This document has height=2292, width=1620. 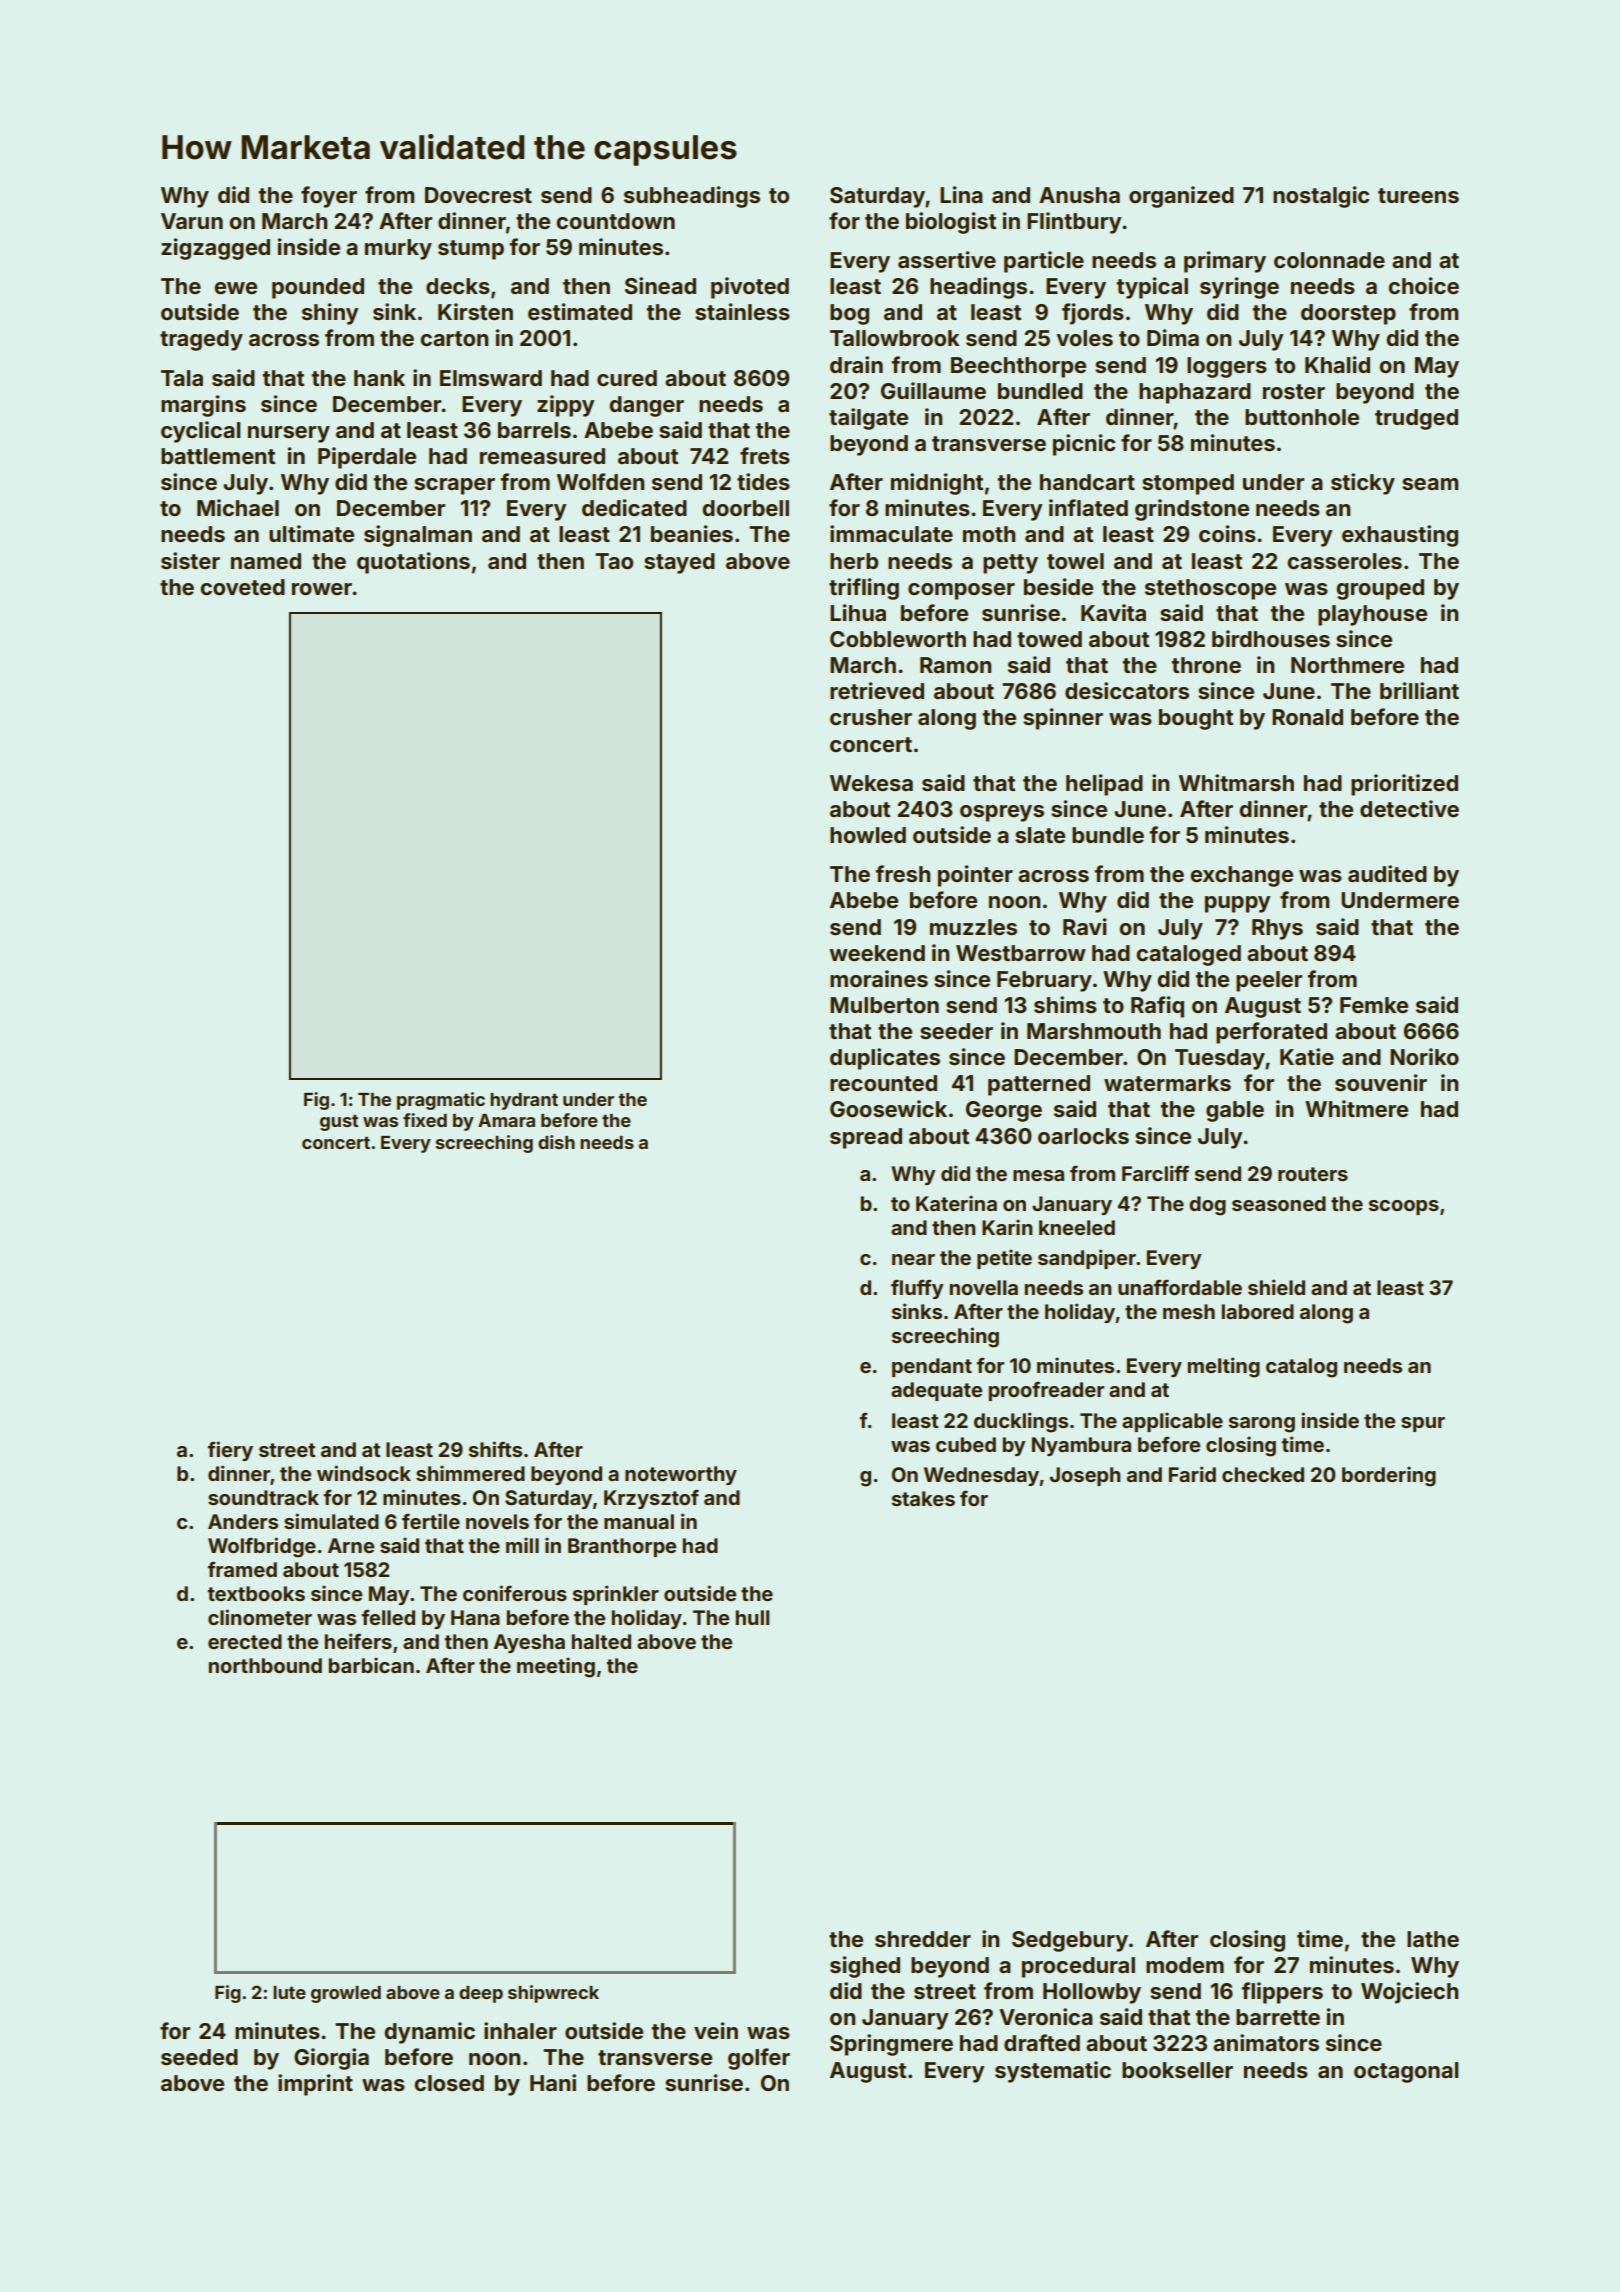 I want to click on imprint, so click(x=315, y=2085).
